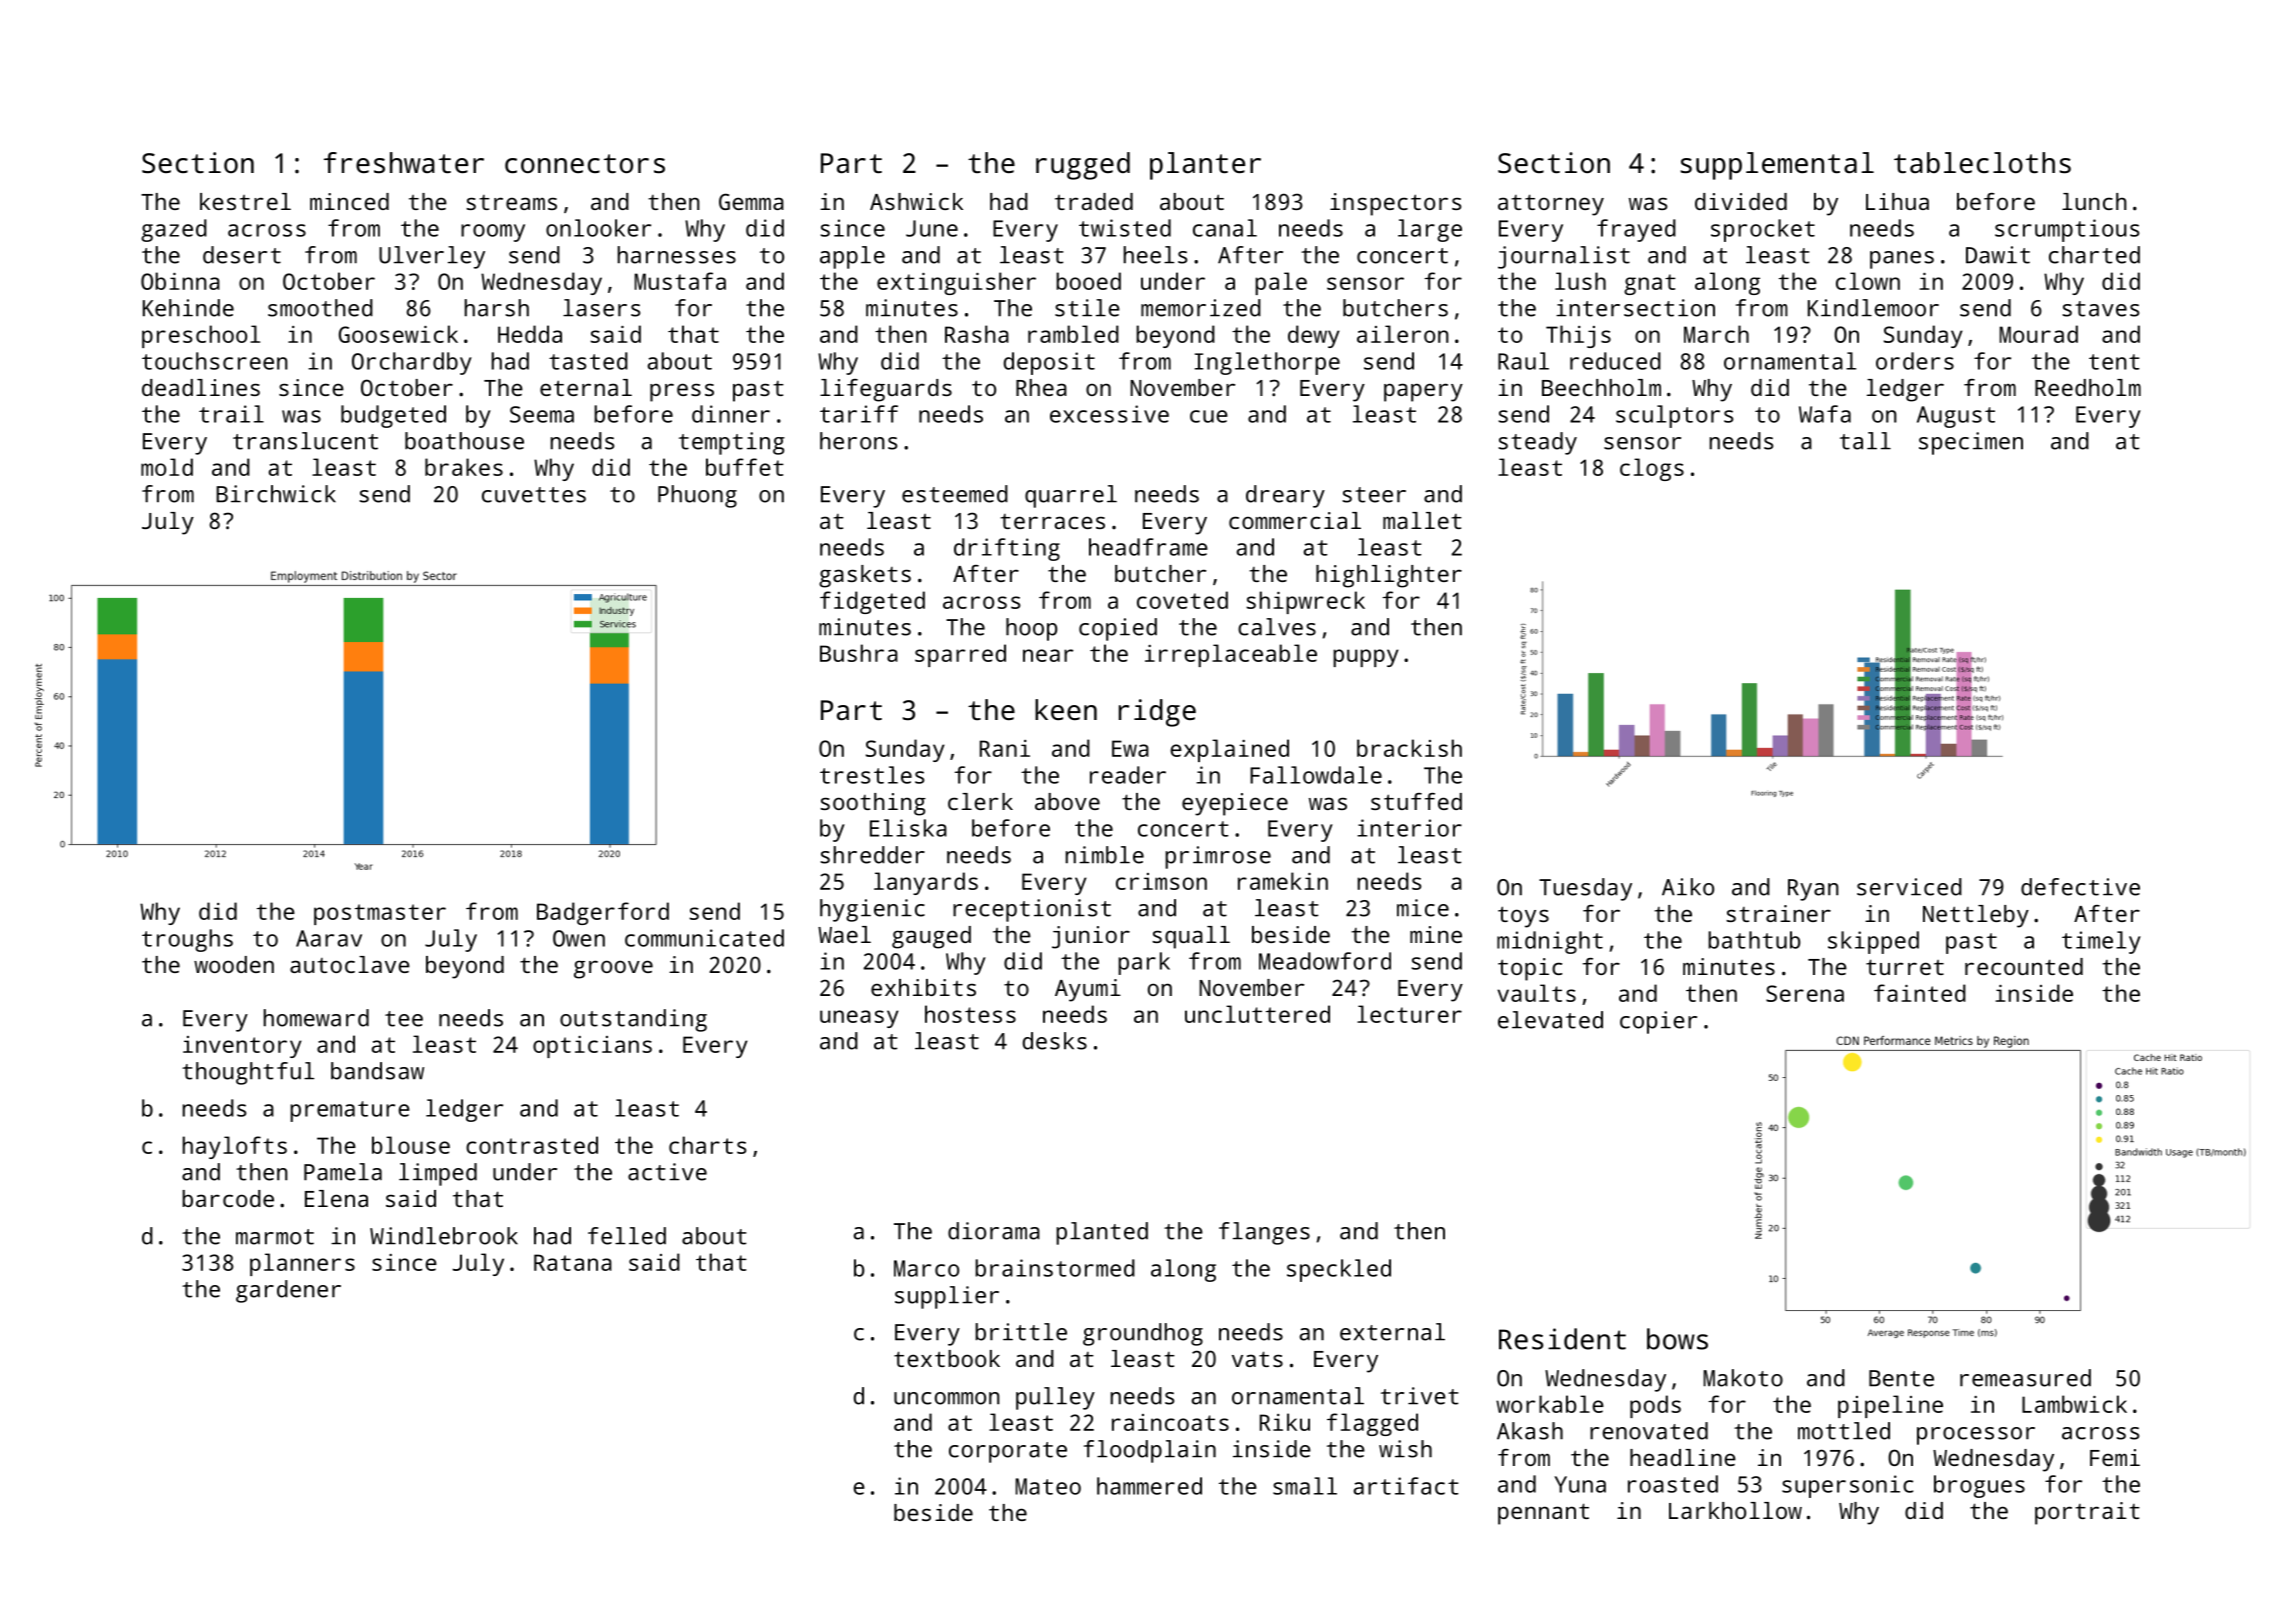  I want to click on wooden, so click(234, 964).
